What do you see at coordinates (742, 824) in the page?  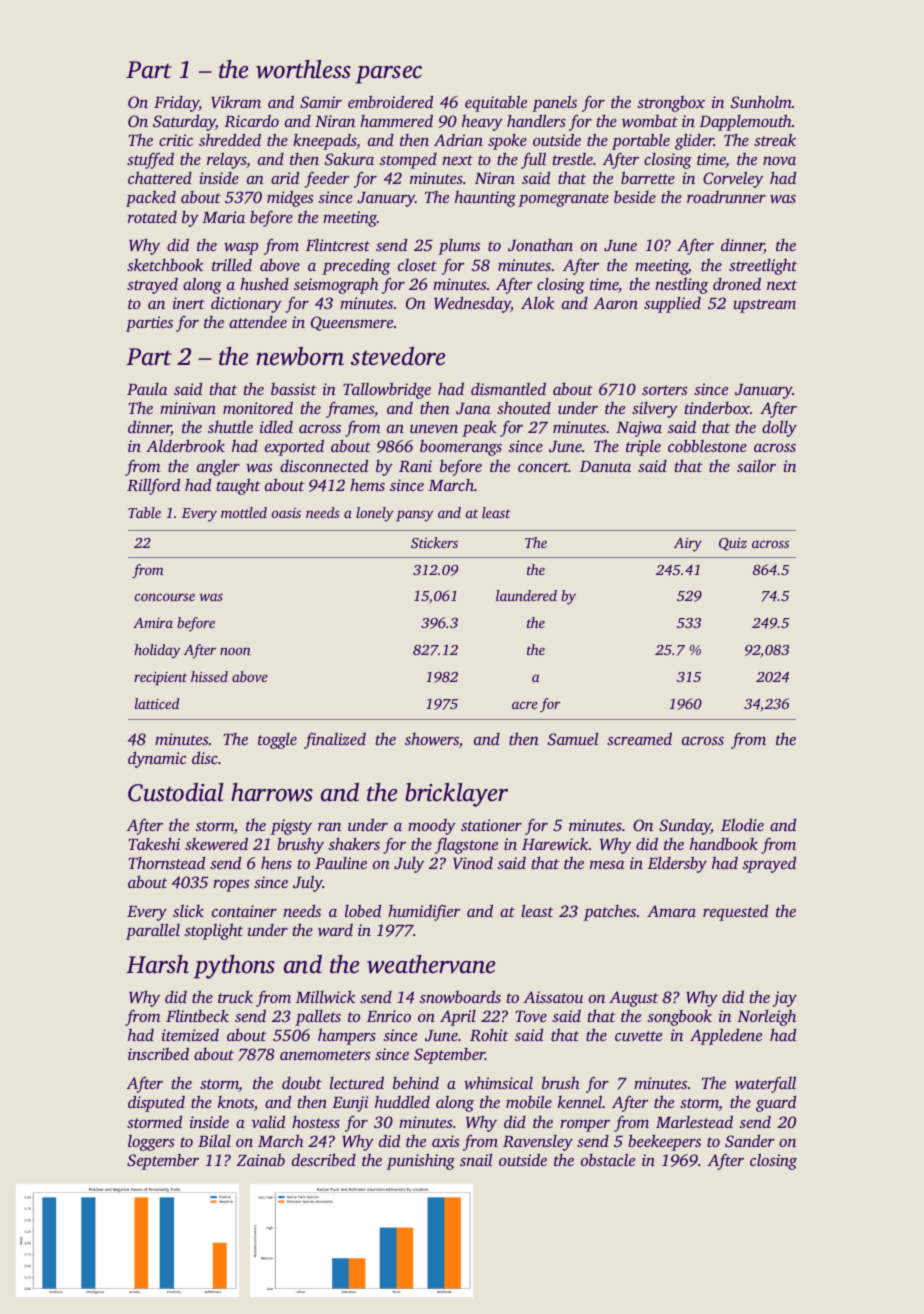 I see `Elodie` at bounding box center [742, 824].
